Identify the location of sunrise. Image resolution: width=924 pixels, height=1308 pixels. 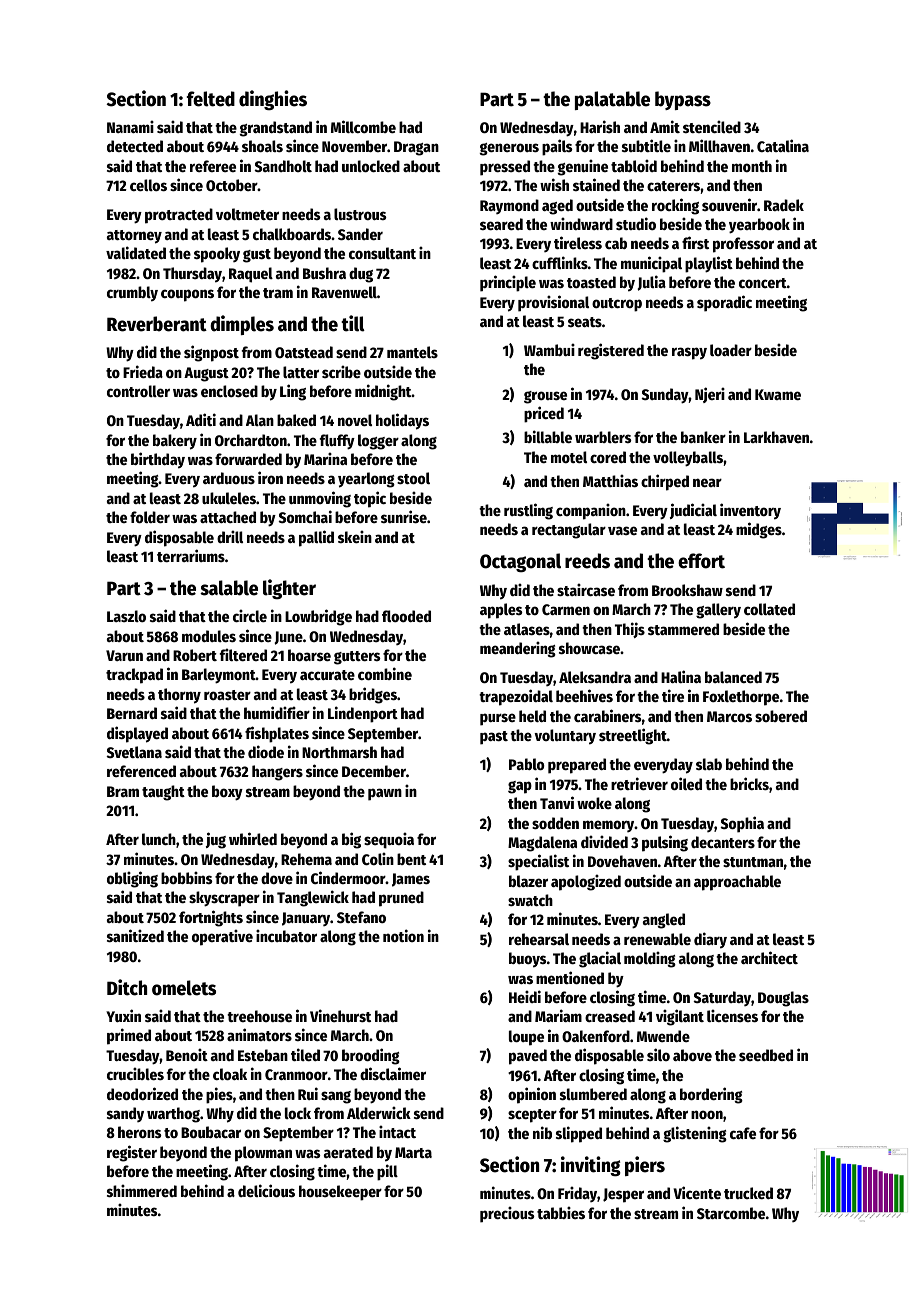
(404, 516).
